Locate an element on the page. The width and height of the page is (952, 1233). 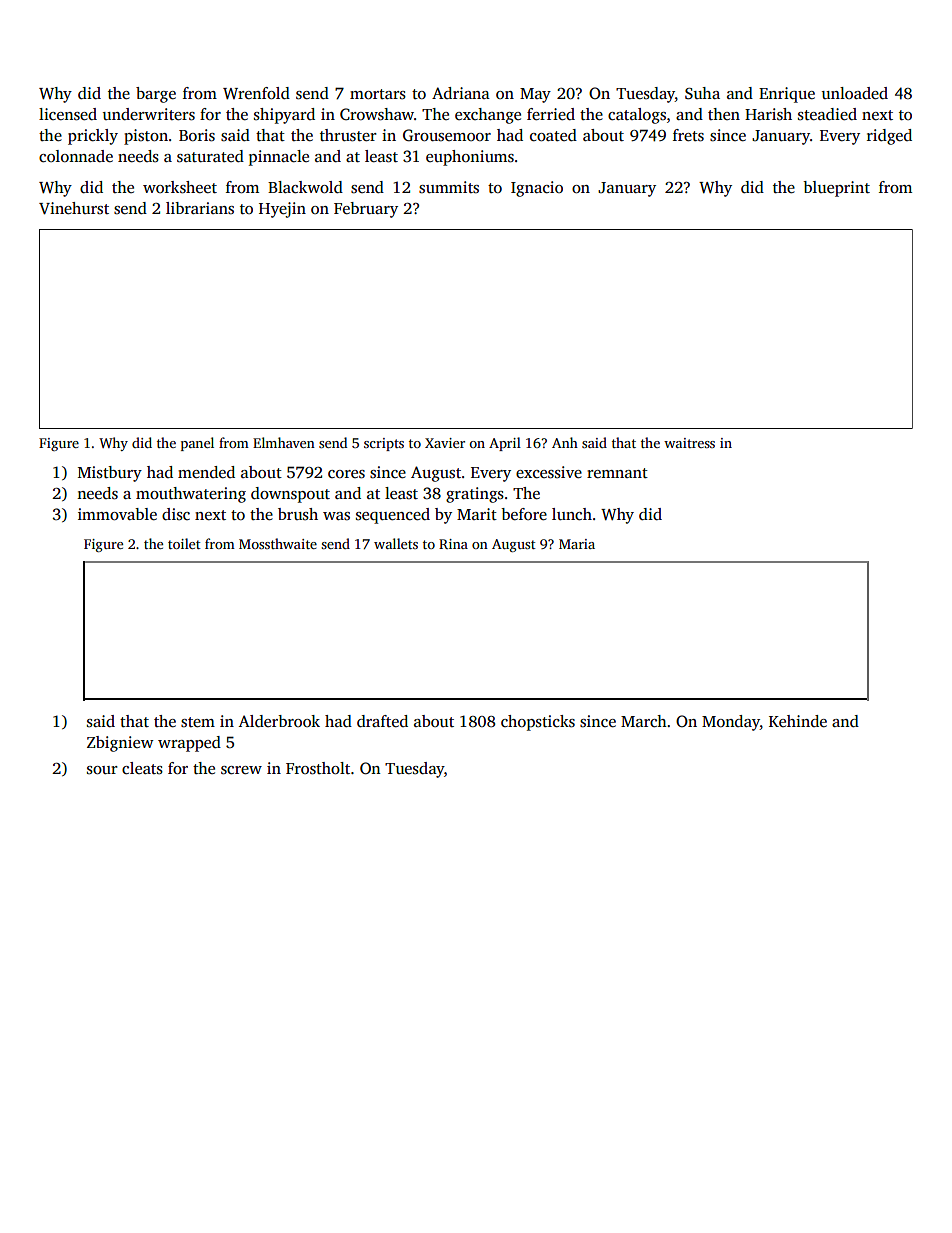
mended is located at coordinates (206, 472).
